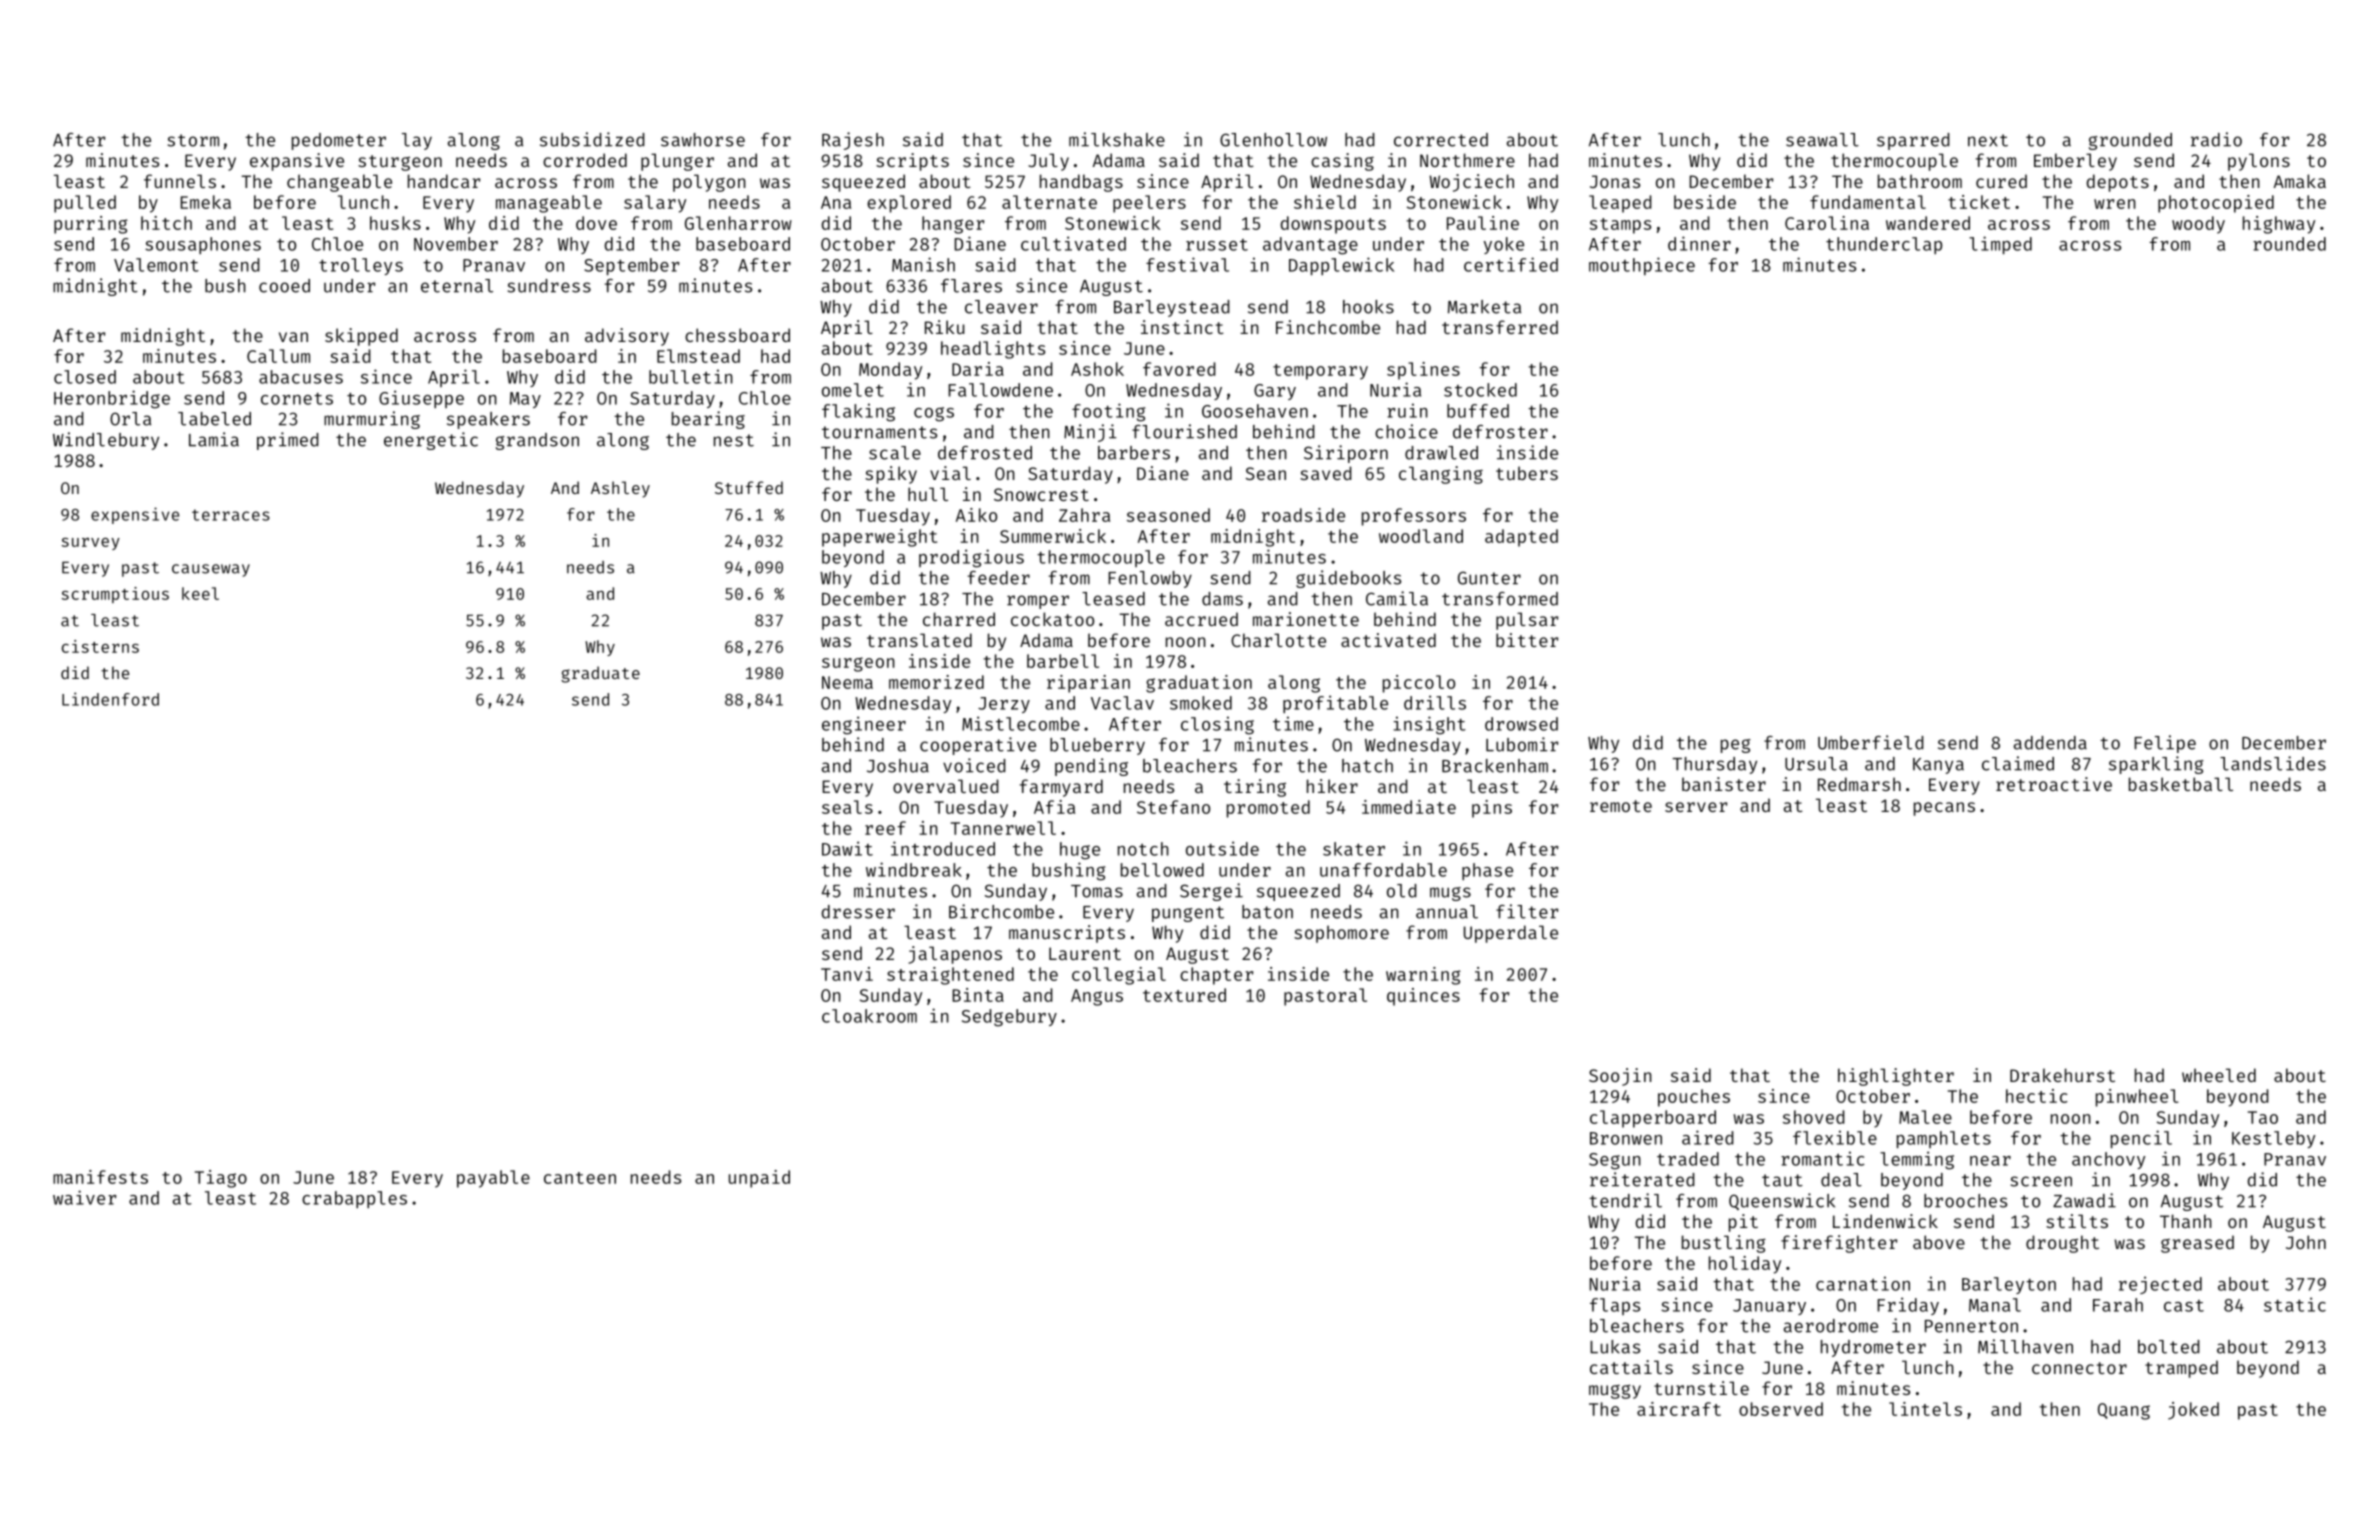  Describe the element at coordinates (1615, 1391) in the document. I see `muggy` at that location.
